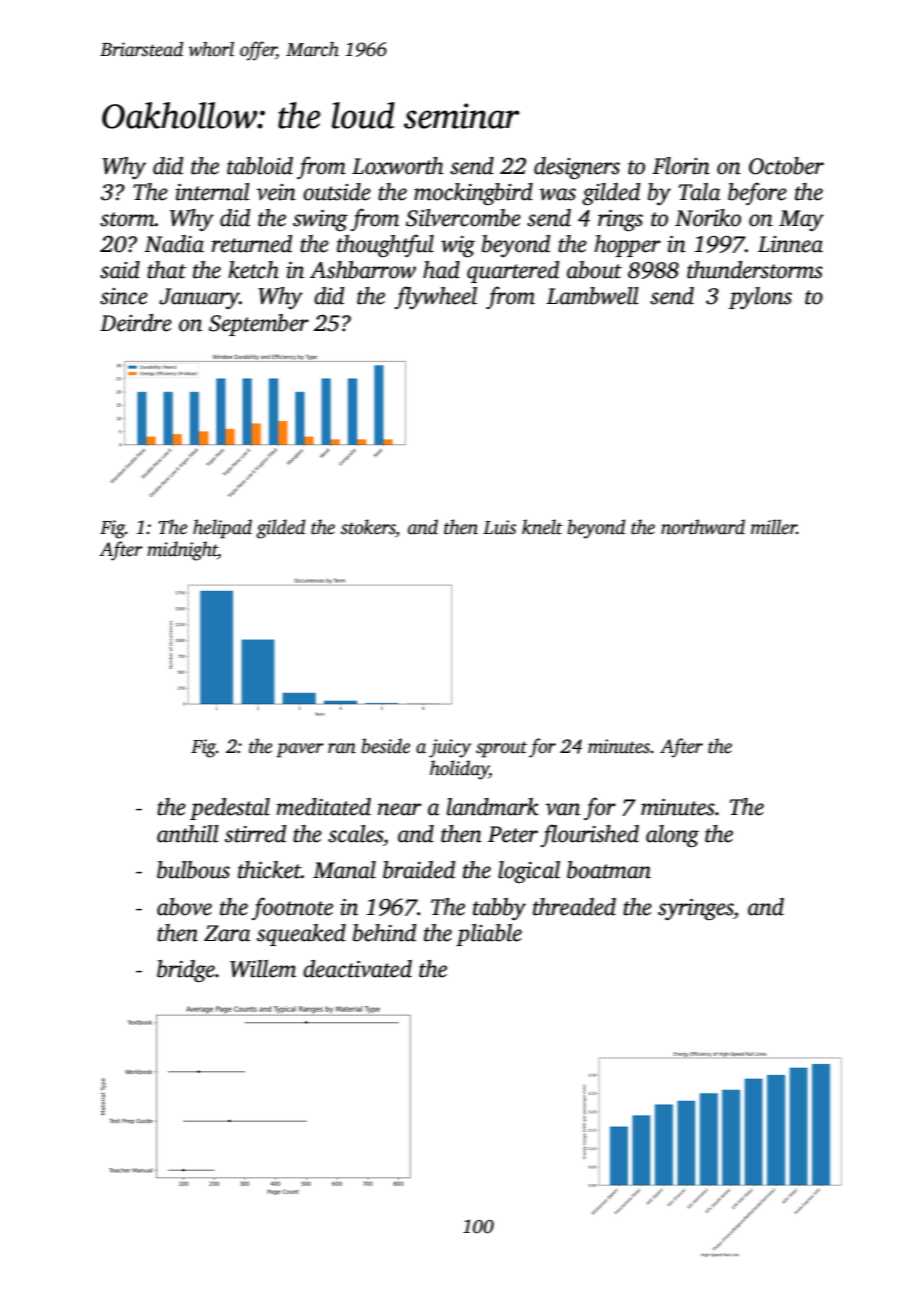  I want to click on internal, so click(212, 192).
